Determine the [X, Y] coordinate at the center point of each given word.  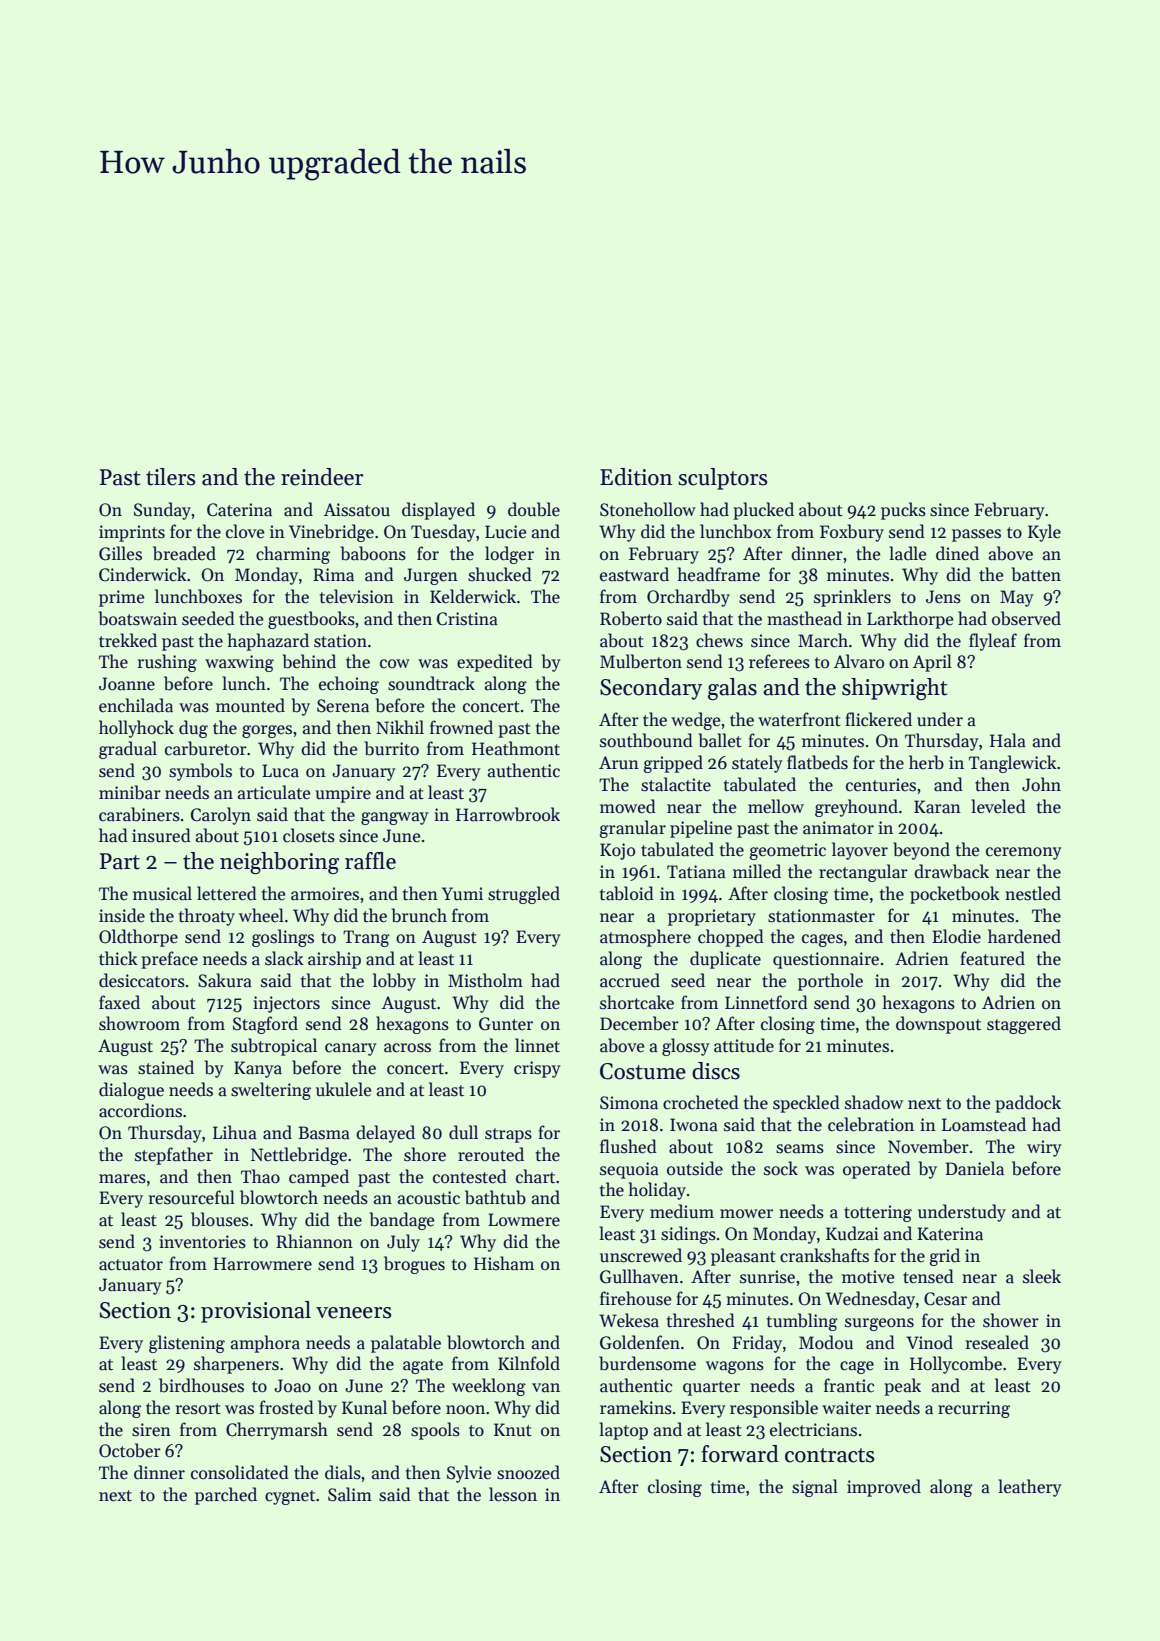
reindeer [322, 477]
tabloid [627, 893]
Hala [1008, 740]
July [403, 1243]
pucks [903, 511]
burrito [391, 748]
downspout [938, 1025]
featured [992, 958]
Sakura [225, 980]
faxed [119, 1002]
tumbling [802, 1322]
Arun [619, 763]
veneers [353, 1313]
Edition [636, 477]
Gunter [506, 1024]
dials [343, 1472]
